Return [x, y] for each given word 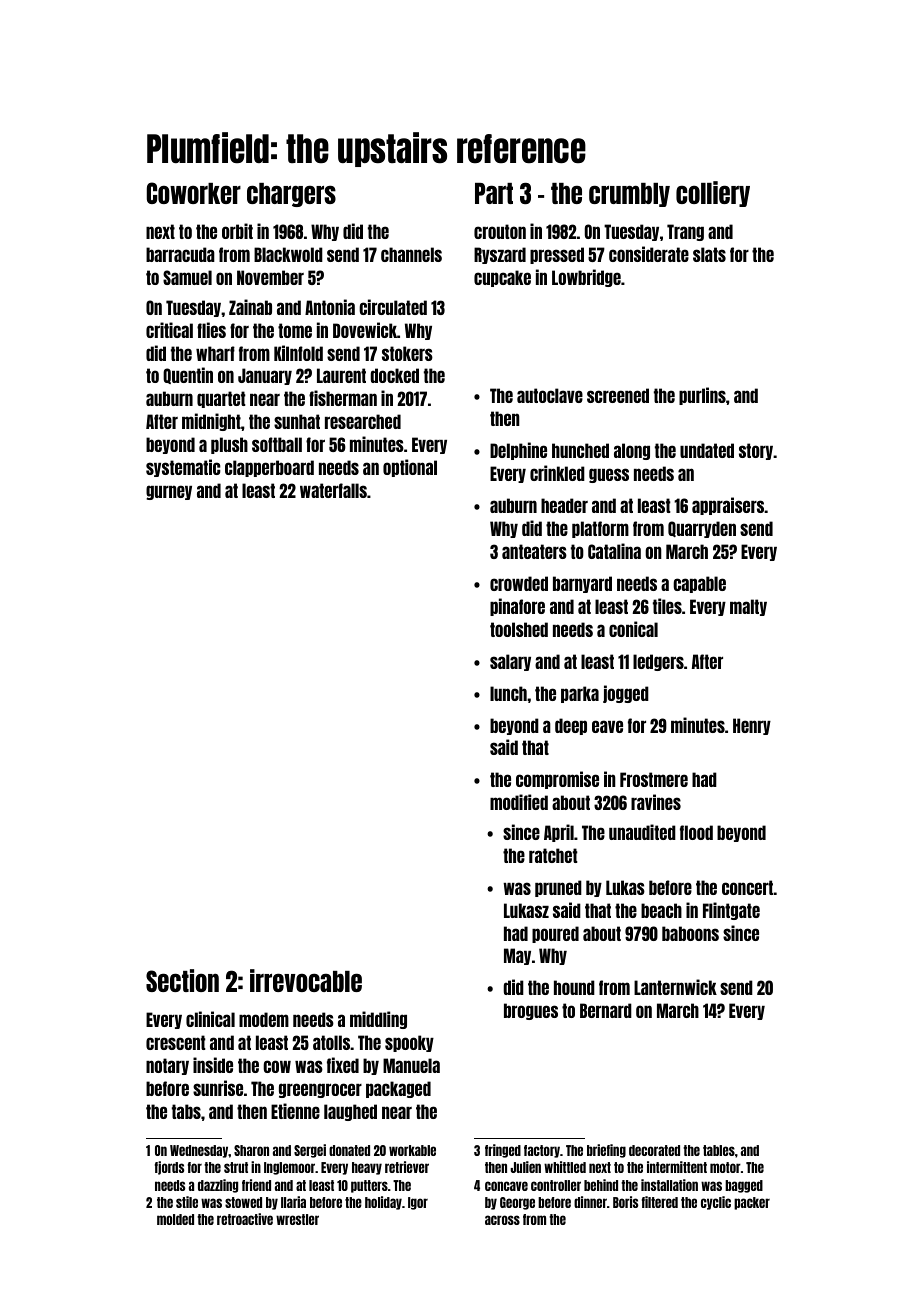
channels [411, 254]
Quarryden [702, 529]
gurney [169, 492]
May [517, 956]
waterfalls [333, 490]
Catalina [614, 551]
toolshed [519, 629]
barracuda [180, 254]
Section [182, 980]
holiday [383, 1203]
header [564, 505]
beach [661, 910]
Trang [685, 232]
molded [175, 1219]
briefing [606, 1151]
